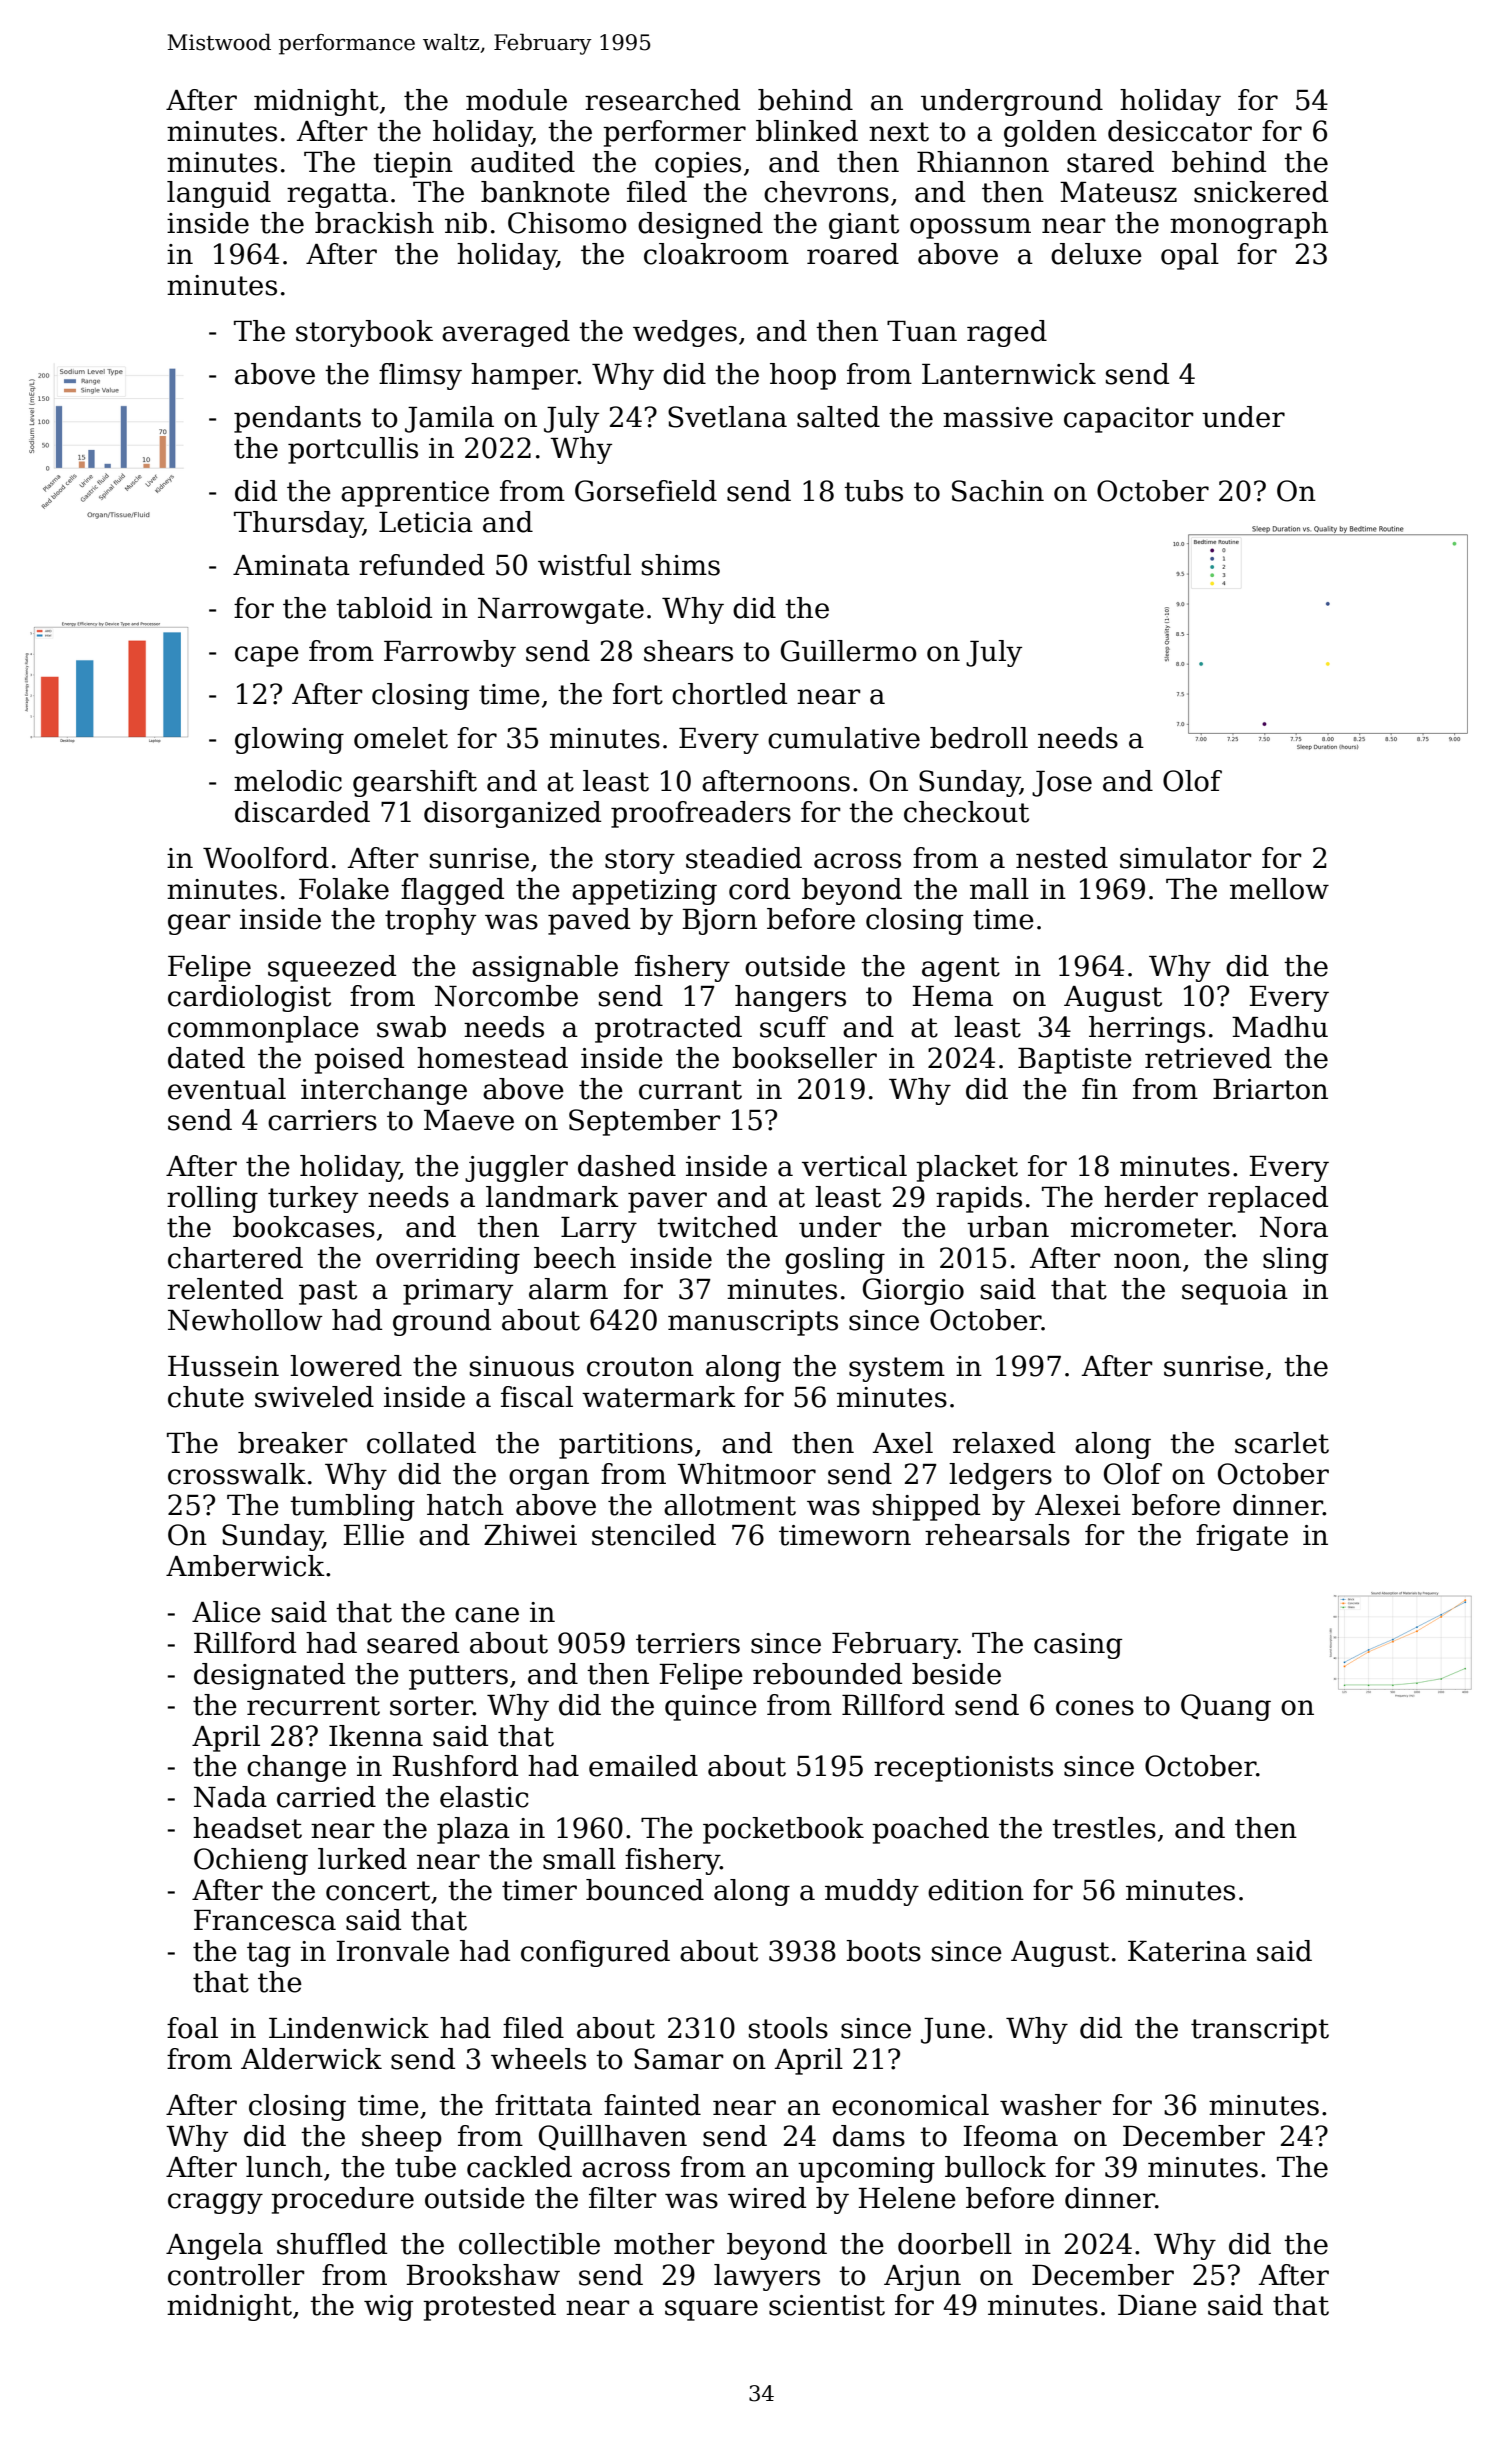  I want to click on designated, so click(269, 1676).
